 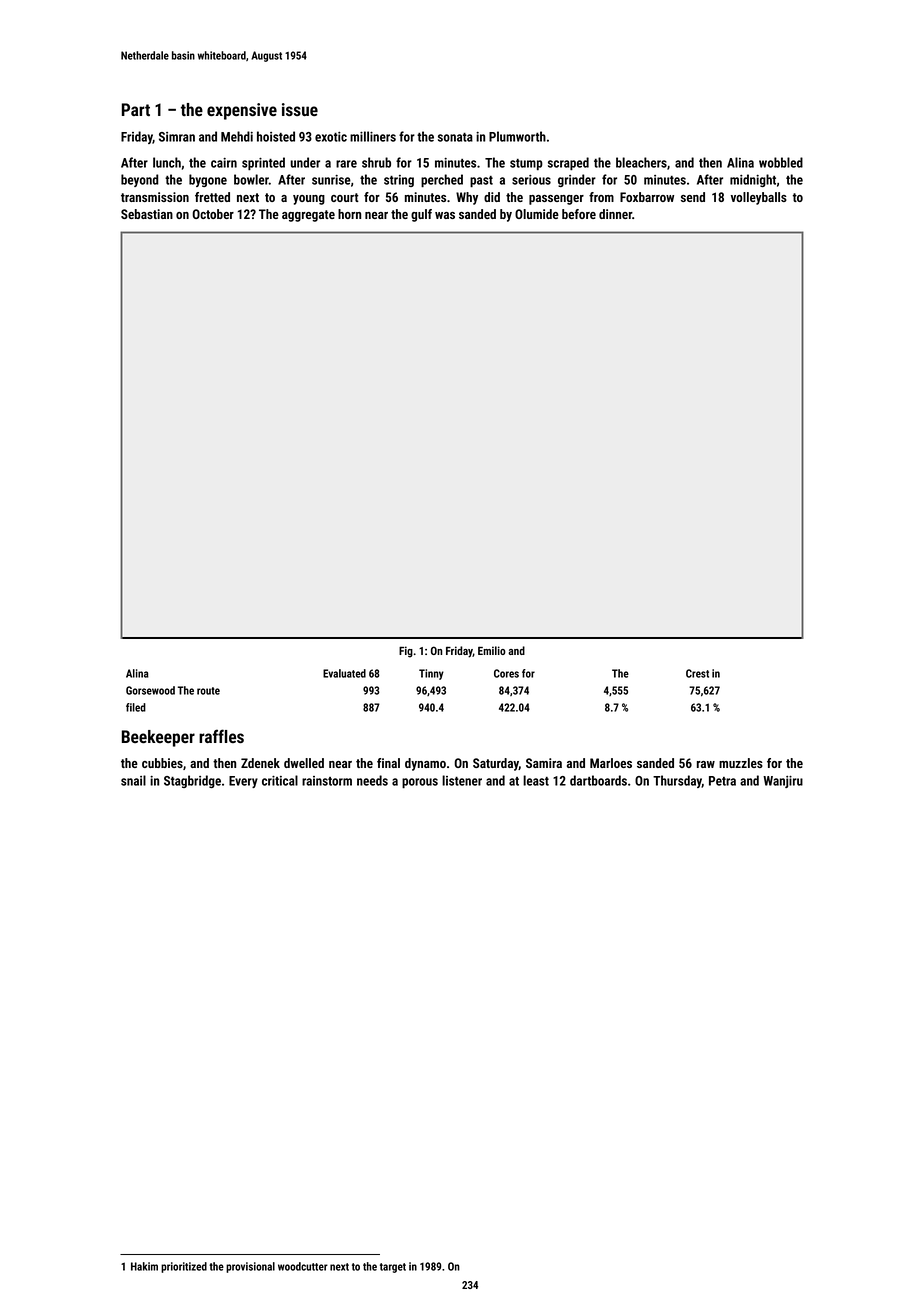 I want to click on provisional, so click(x=250, y=1267).
